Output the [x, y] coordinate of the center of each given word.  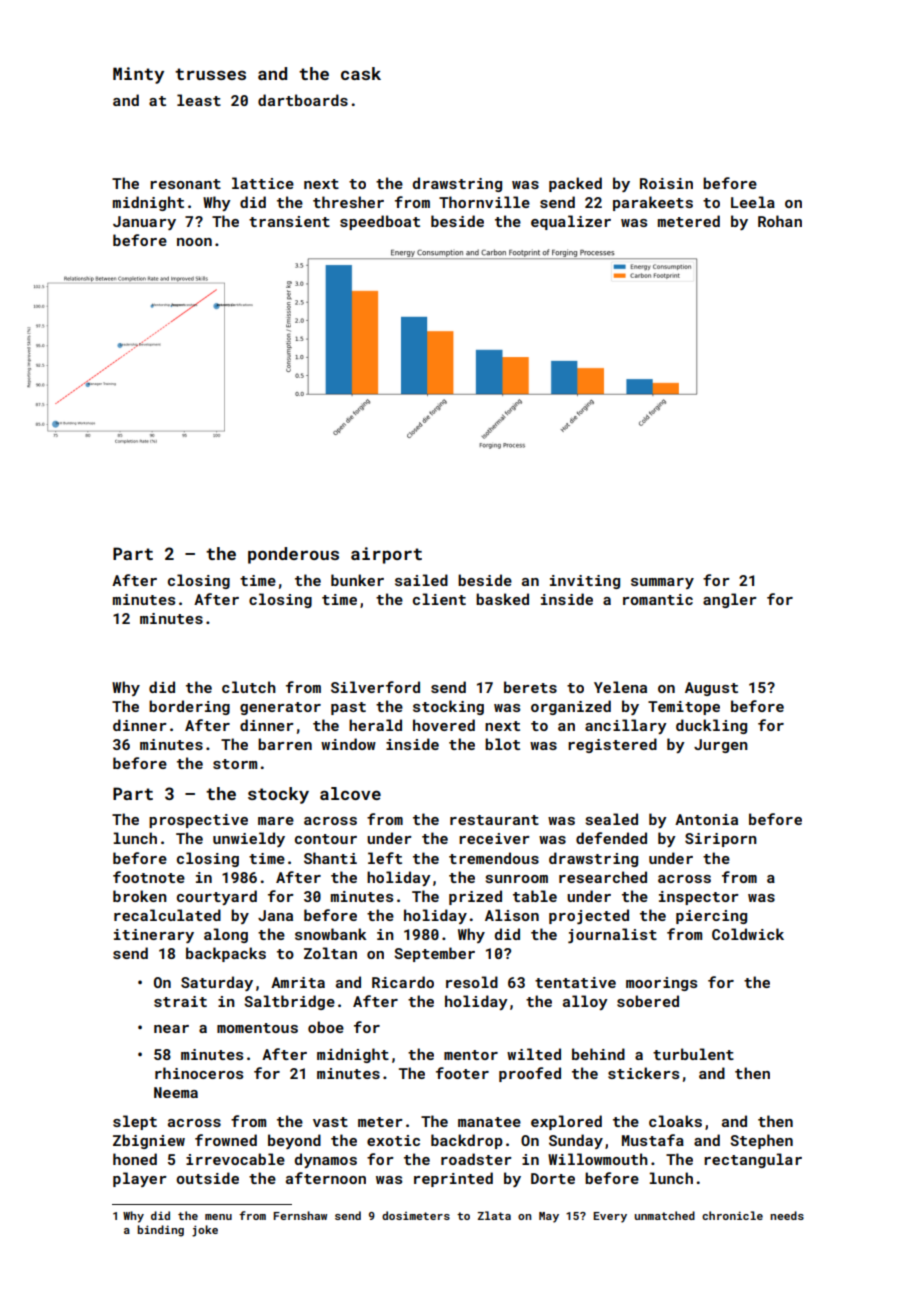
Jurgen [721, 746]
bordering [189, 707]
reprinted [453, 1179]
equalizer [571, 222]
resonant [185, 184]
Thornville [484, 202]
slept [135, 1122]
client [439, 599]
